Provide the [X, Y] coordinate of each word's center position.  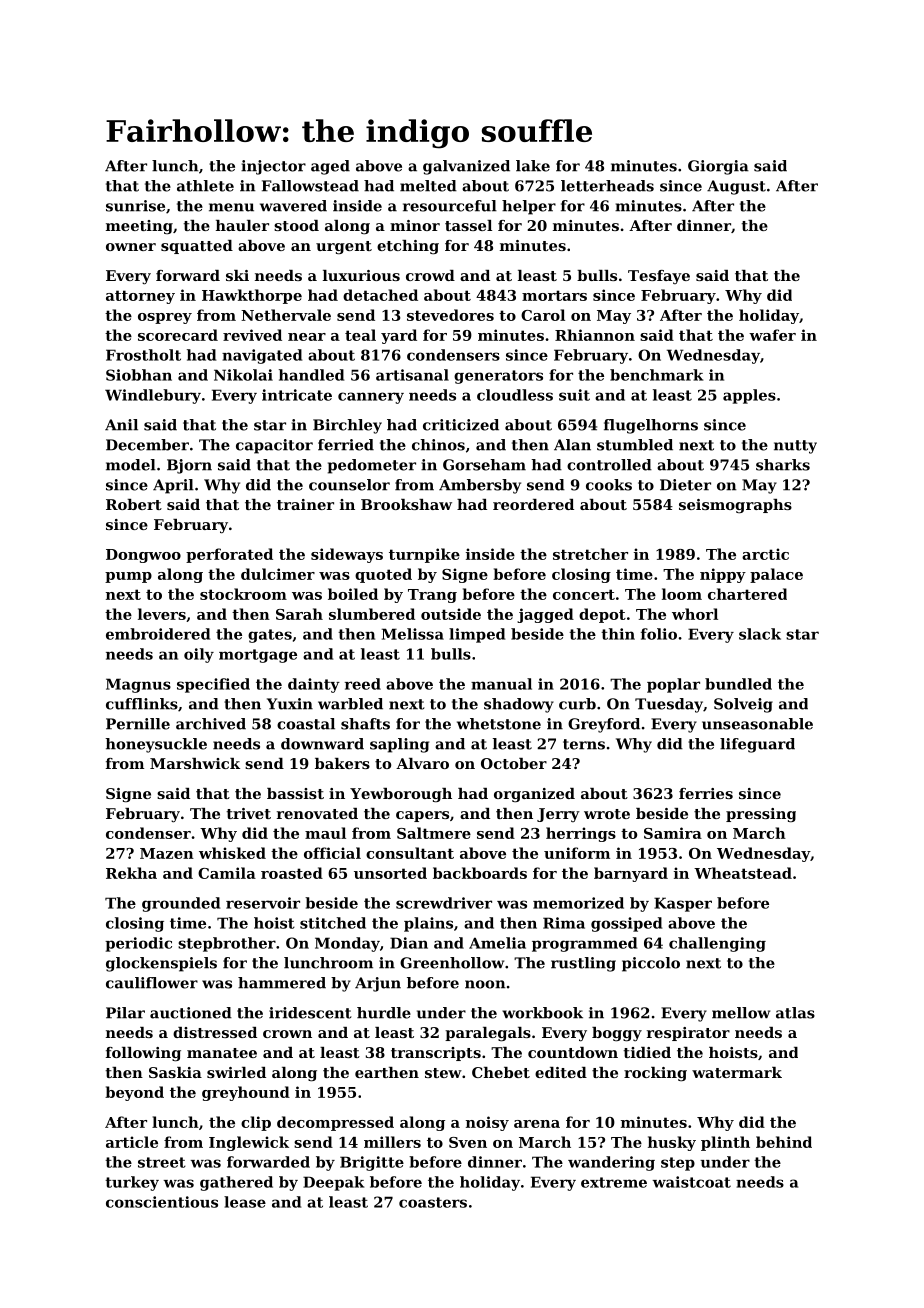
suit [574, 395]
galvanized [466, 167]
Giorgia [718, 167]
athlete [205, 186]
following [143, 1054]
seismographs [735, 506]
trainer [305, 504]
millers [392, 1142]
